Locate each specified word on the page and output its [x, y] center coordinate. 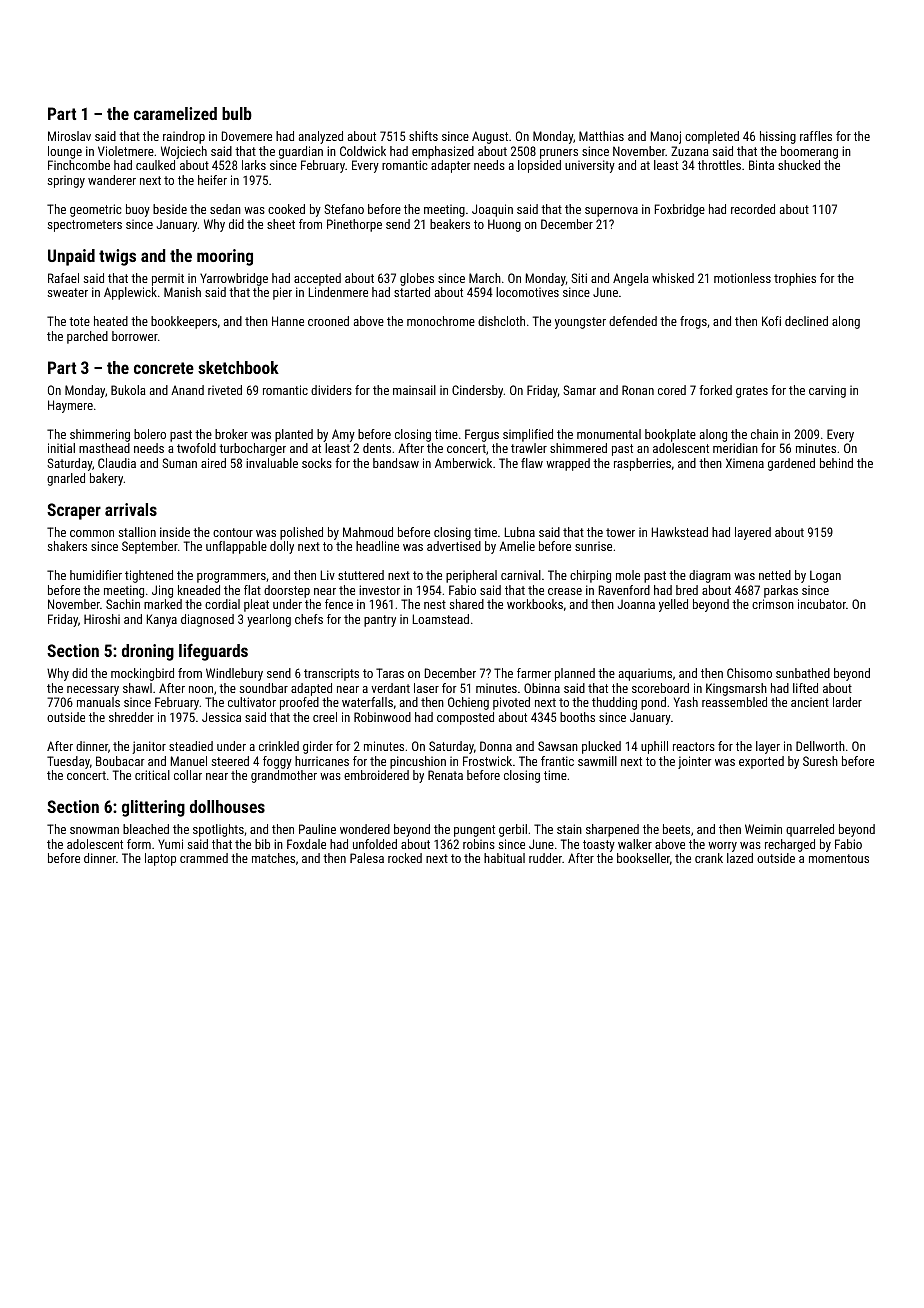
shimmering [100, 435]
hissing [778, 137]
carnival [521, 575]
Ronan [638, 390]
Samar [579, 390]
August [490, 137]
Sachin [123, 604]
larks [254, 165]
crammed [204, 858]
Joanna [636, 604]
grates [752, 392]
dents [377, 448]
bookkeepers [184, 322]
